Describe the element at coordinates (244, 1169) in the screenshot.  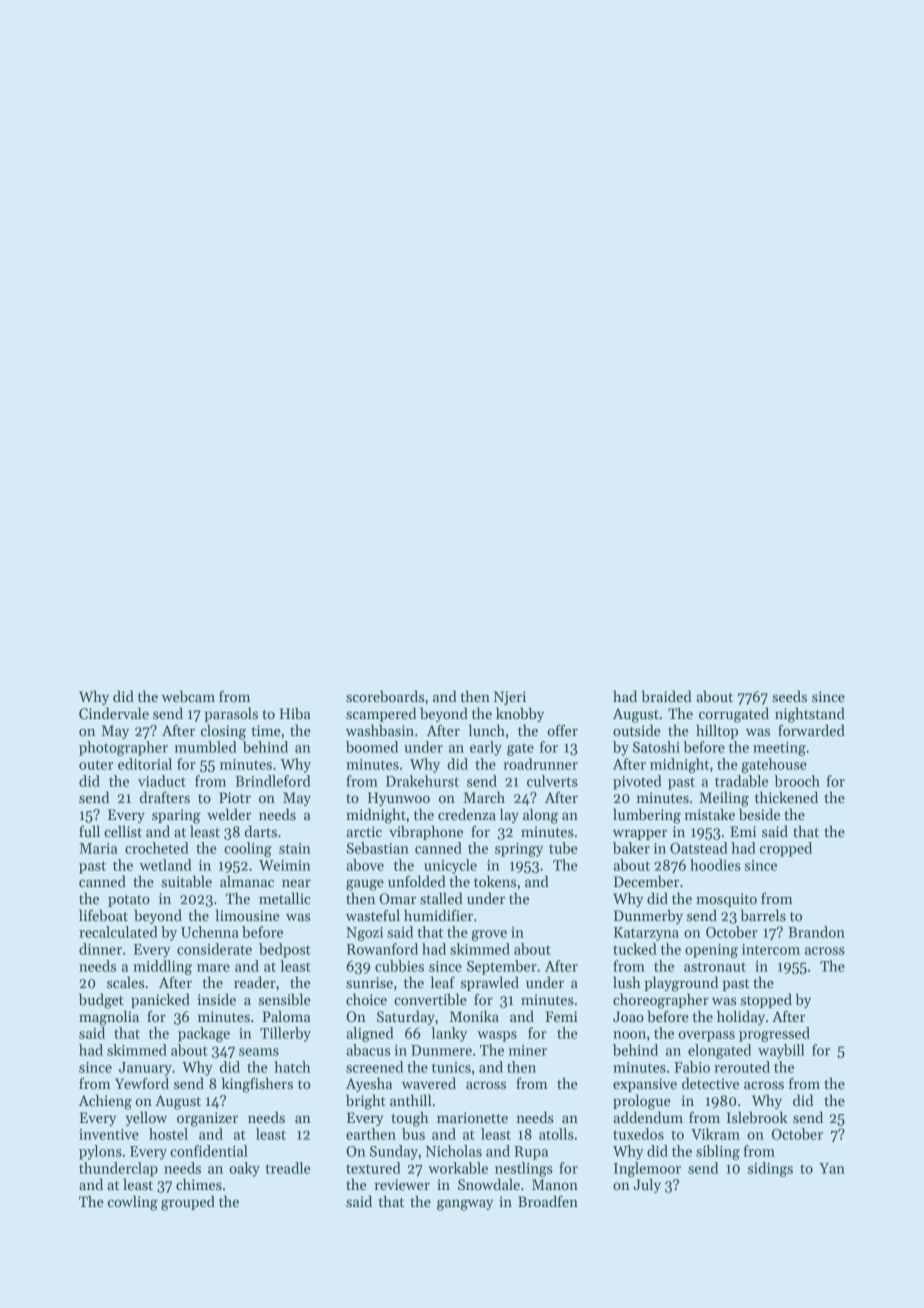
I see `oaky` at that location.
